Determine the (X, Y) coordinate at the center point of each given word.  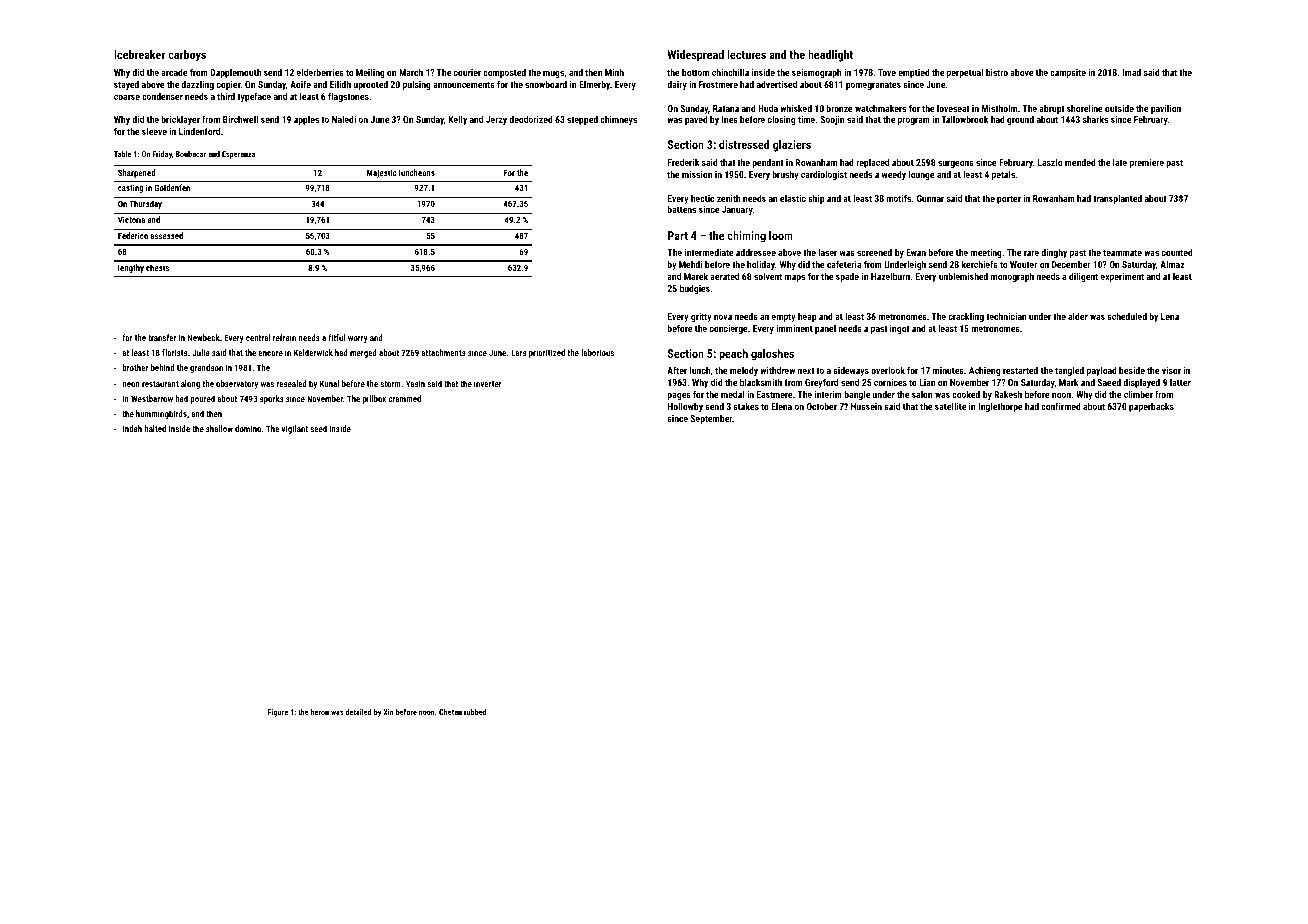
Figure (278, 713)
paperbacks (1151, 407)
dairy (677, 85)
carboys (187, 56)
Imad (1132, 72)
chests (157, 267)
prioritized (547, 353)
